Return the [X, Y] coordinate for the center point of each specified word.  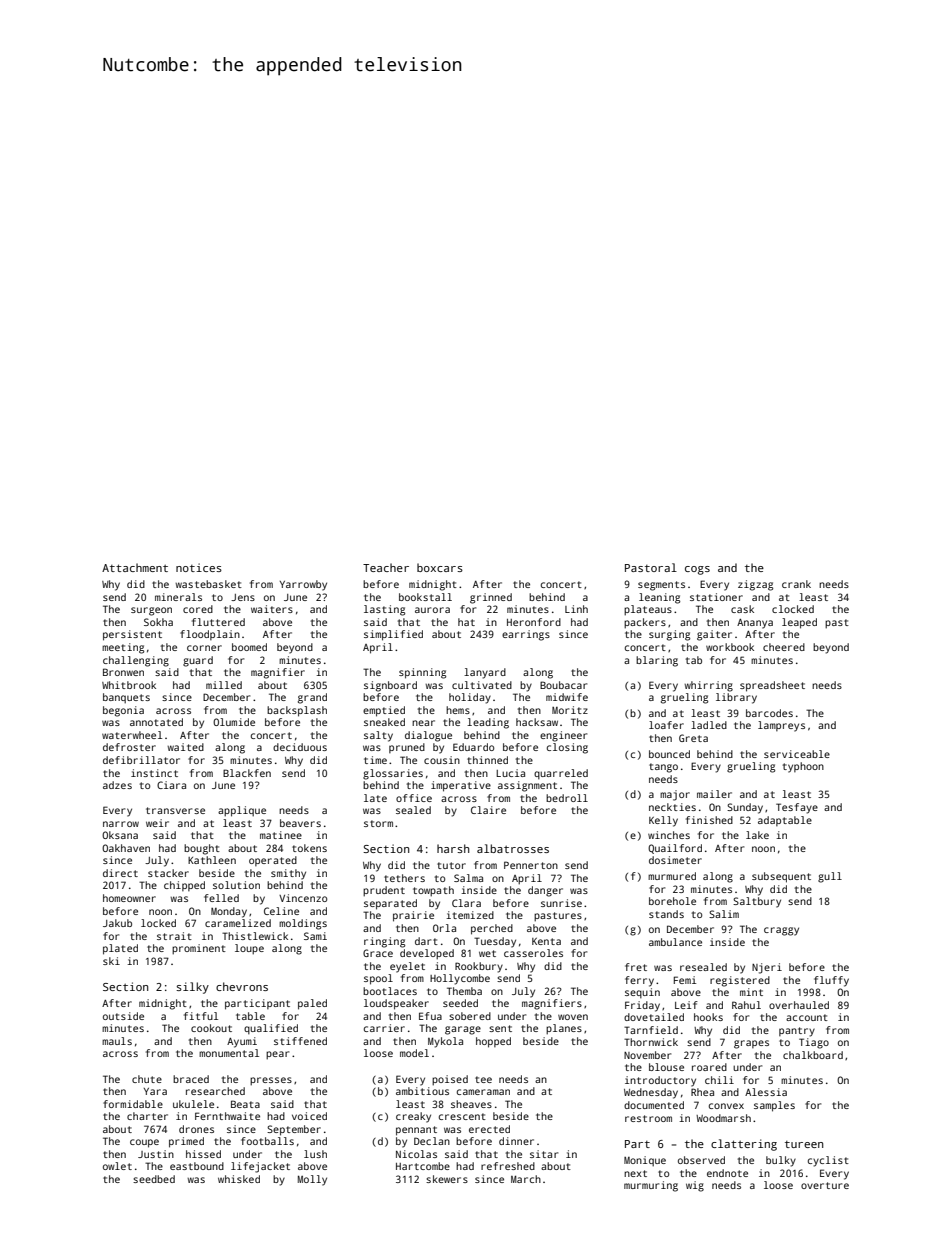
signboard [390, 686]
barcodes [769, 713]
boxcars [440, 567]
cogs [697, 570]
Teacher [386, 567]
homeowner [129, 898]
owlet [117, 1166]
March [526, 1179]
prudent [384, 891]
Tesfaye [797, 808]
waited [185, 747]
